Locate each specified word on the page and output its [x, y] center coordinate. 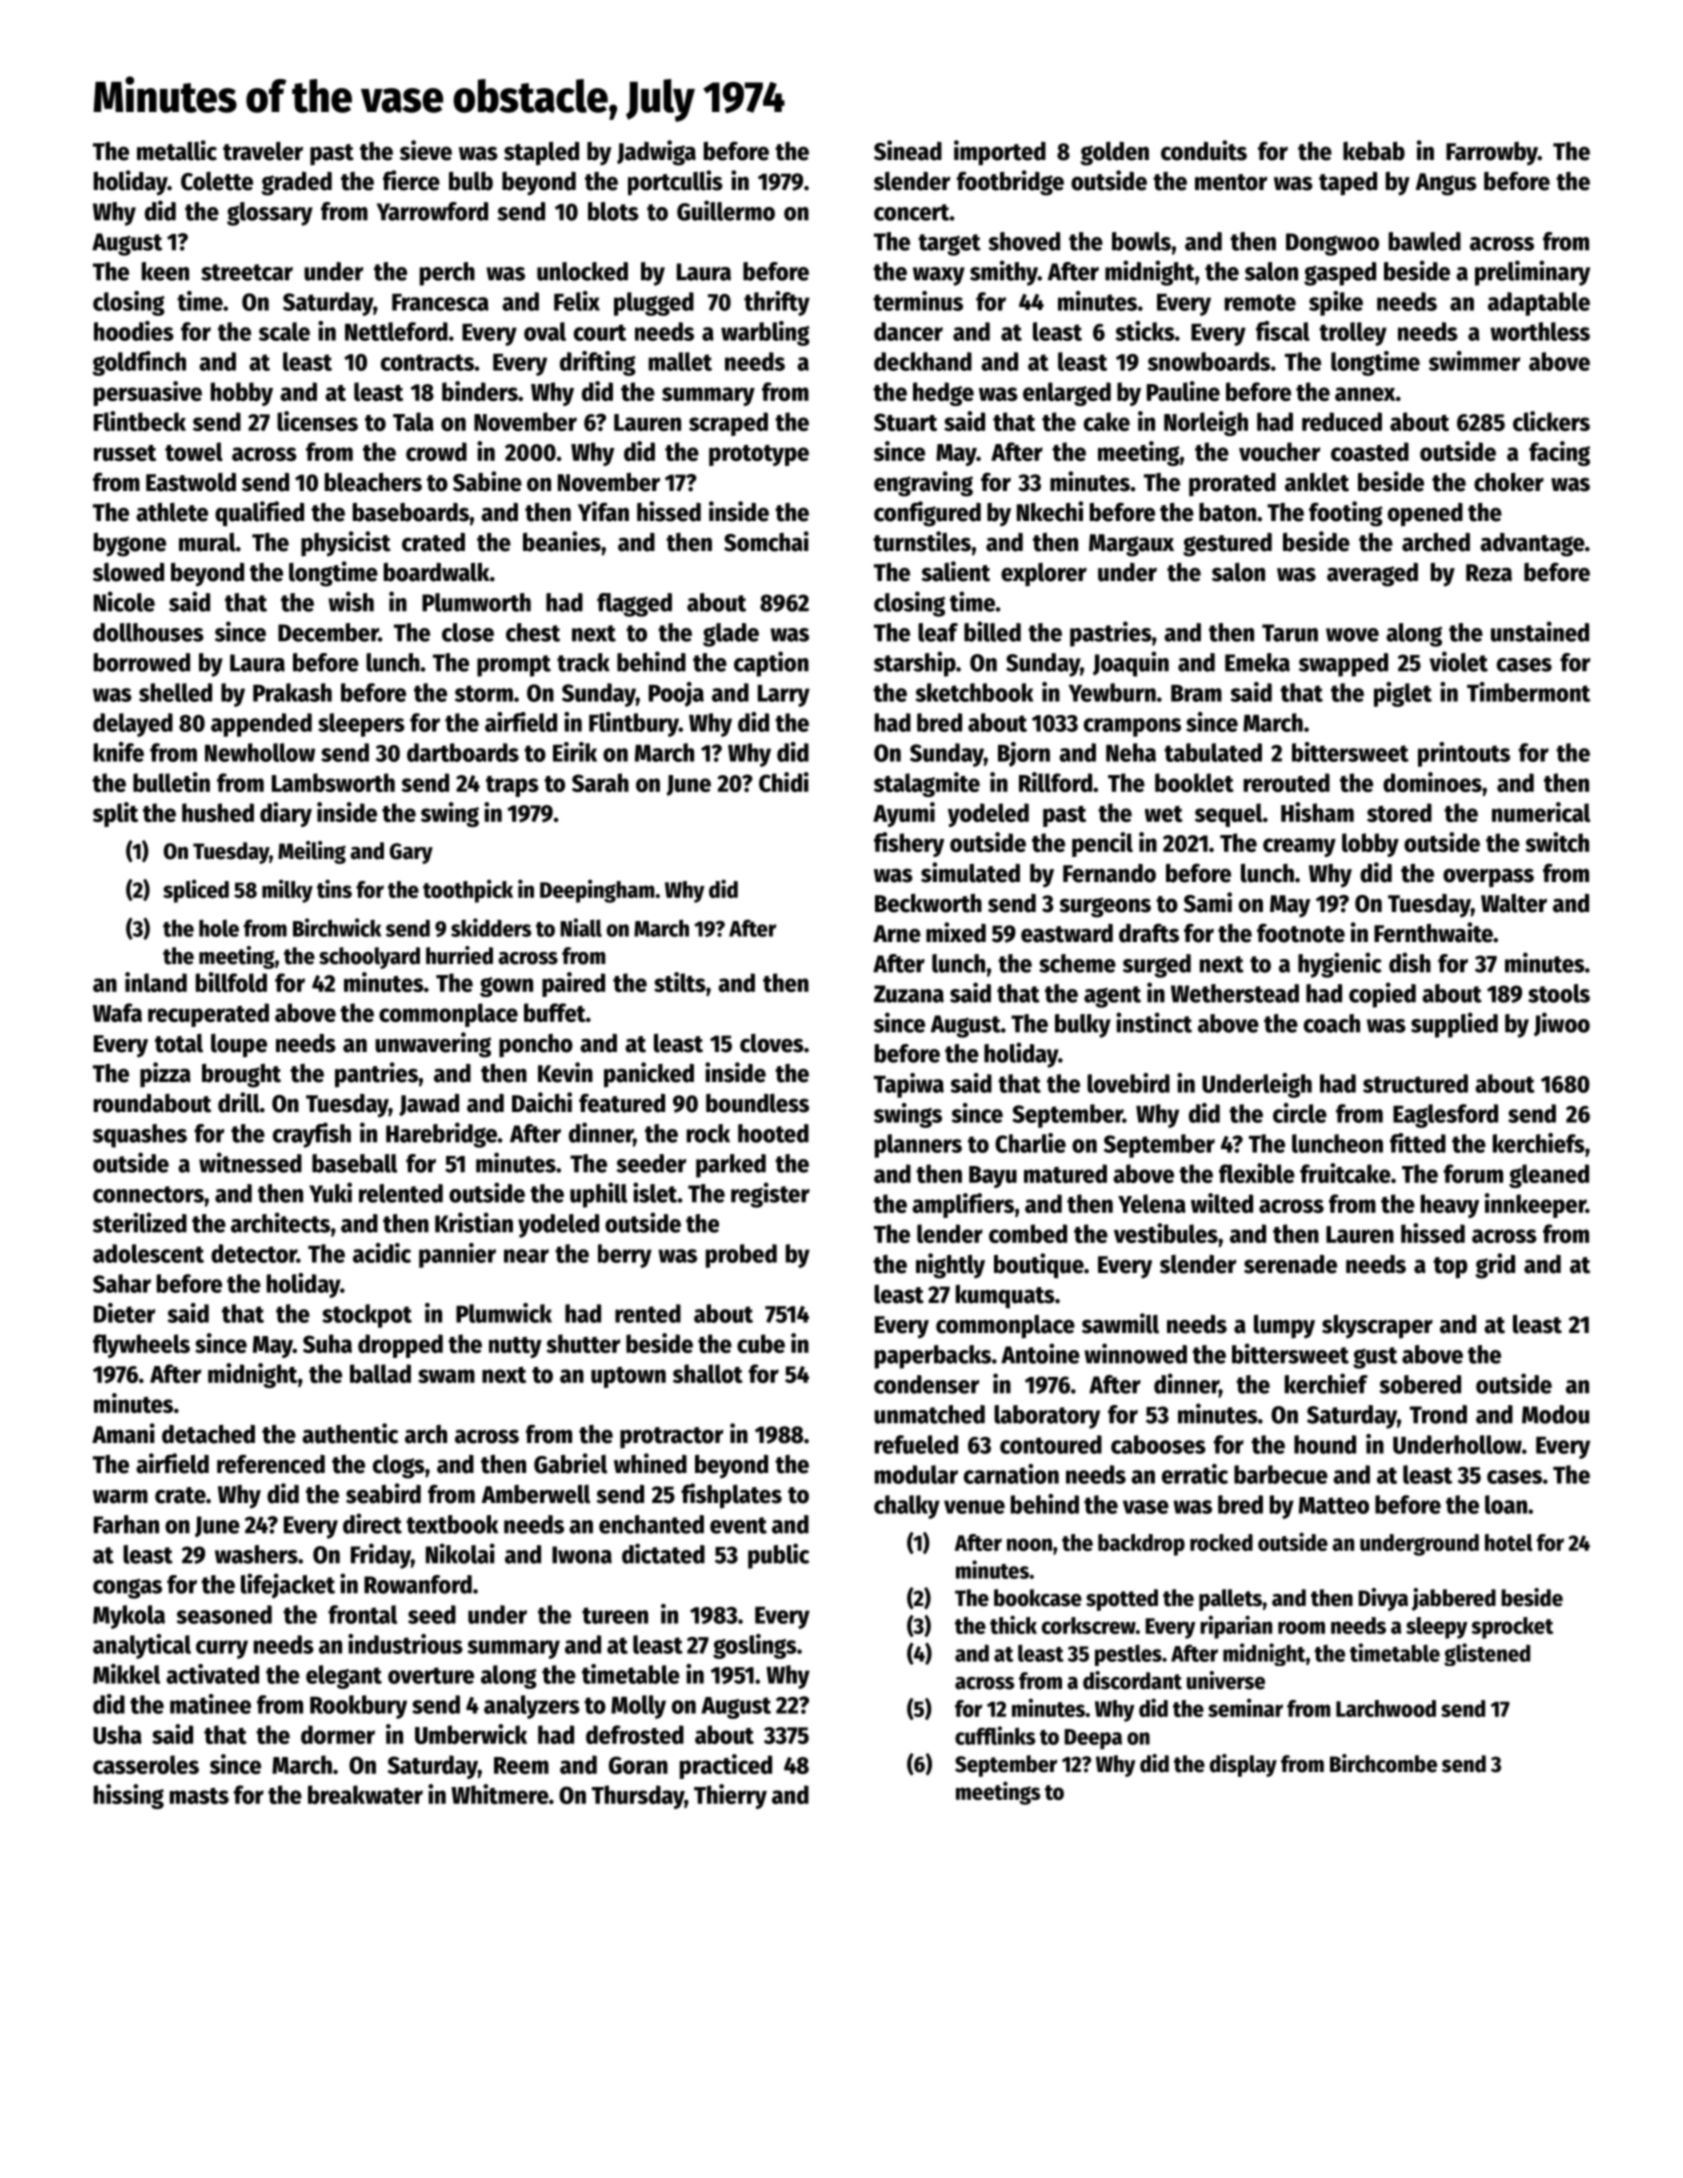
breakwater [365, 1794]
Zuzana [909, 994]
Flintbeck [140, 421]
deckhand [923, 361]
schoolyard [369, 958]
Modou [1555, 1414]
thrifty [777, 303]
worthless [1540, 331]
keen [165, 271]
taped [1348, 183]
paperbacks [933, 1357]
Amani [123, 1433]
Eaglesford [1445, 1116]
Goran [638, 1765]
